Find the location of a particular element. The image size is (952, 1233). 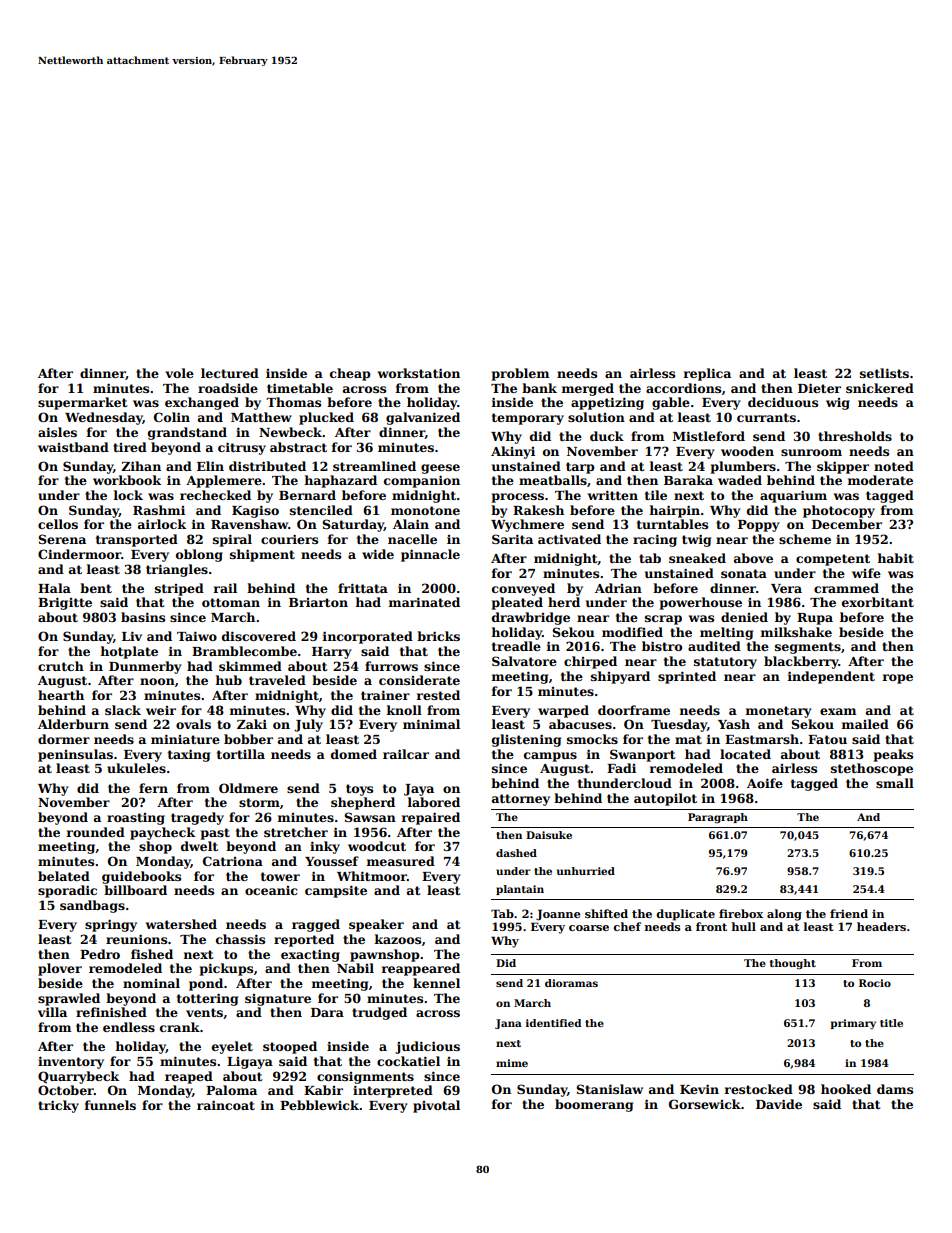

replica is located at coordinates (707, 374).
